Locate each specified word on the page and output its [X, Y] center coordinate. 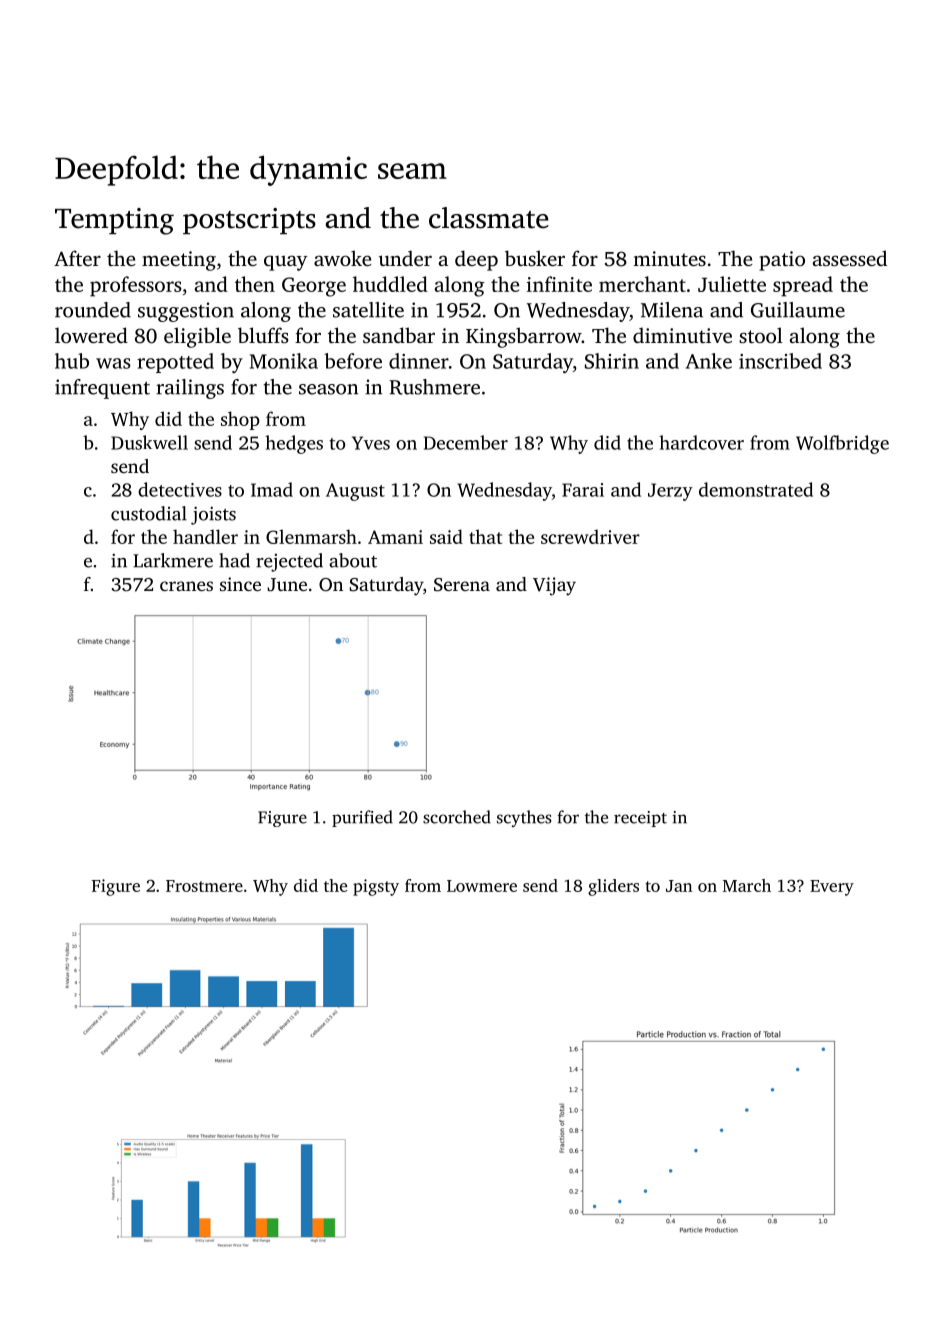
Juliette [732, 284]
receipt [640, 819]
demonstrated [756, 489]
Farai [583, 490]
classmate [489, 218]
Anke [709, 361]
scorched [457, 817]
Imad [272, 489]
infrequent [102, 389]
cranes [186, 586]
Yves [371, 443]
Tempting [114, 221]
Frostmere [204, 886]
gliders [613, 887]
